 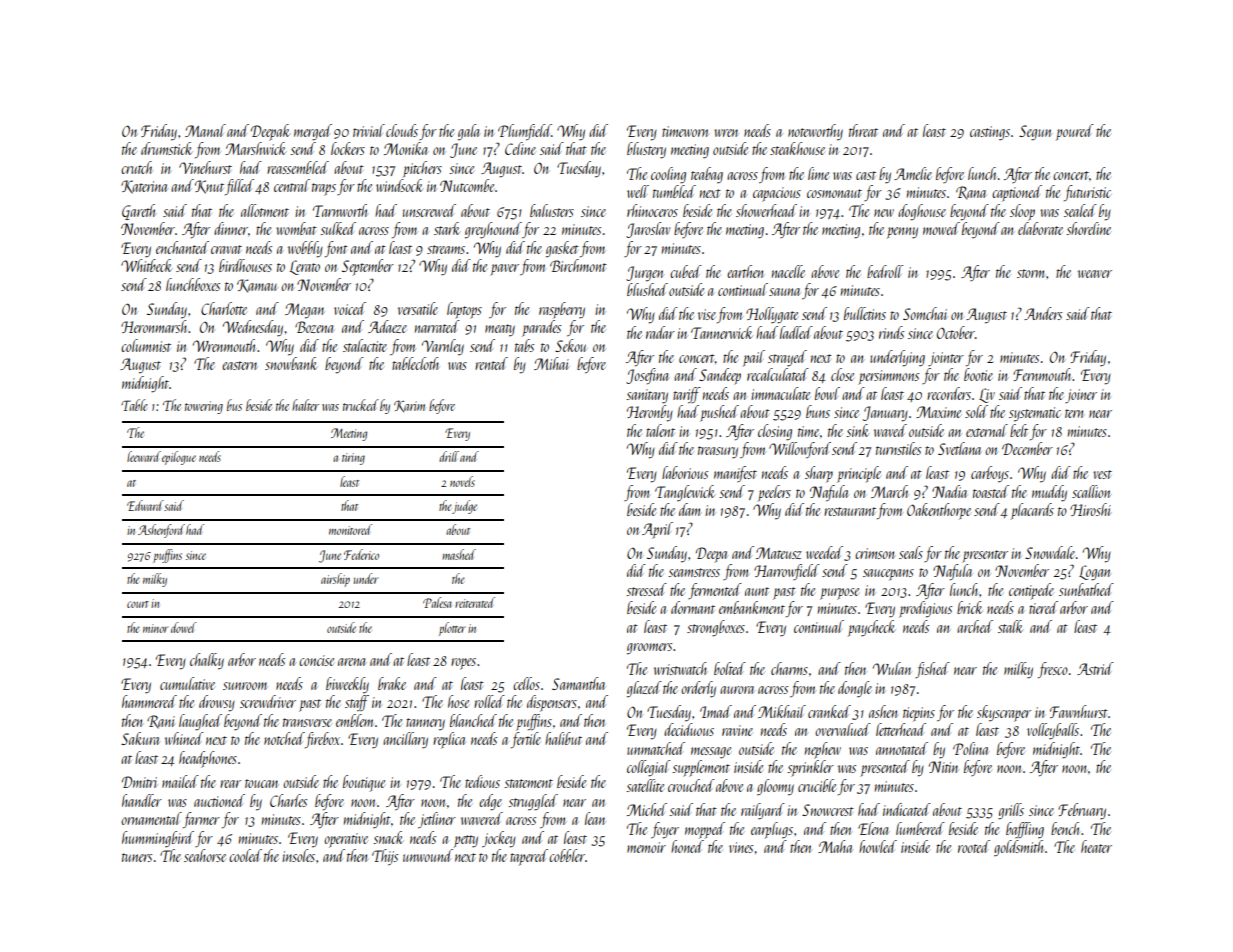 I want to click on airship, so click(x=335, y=580).
